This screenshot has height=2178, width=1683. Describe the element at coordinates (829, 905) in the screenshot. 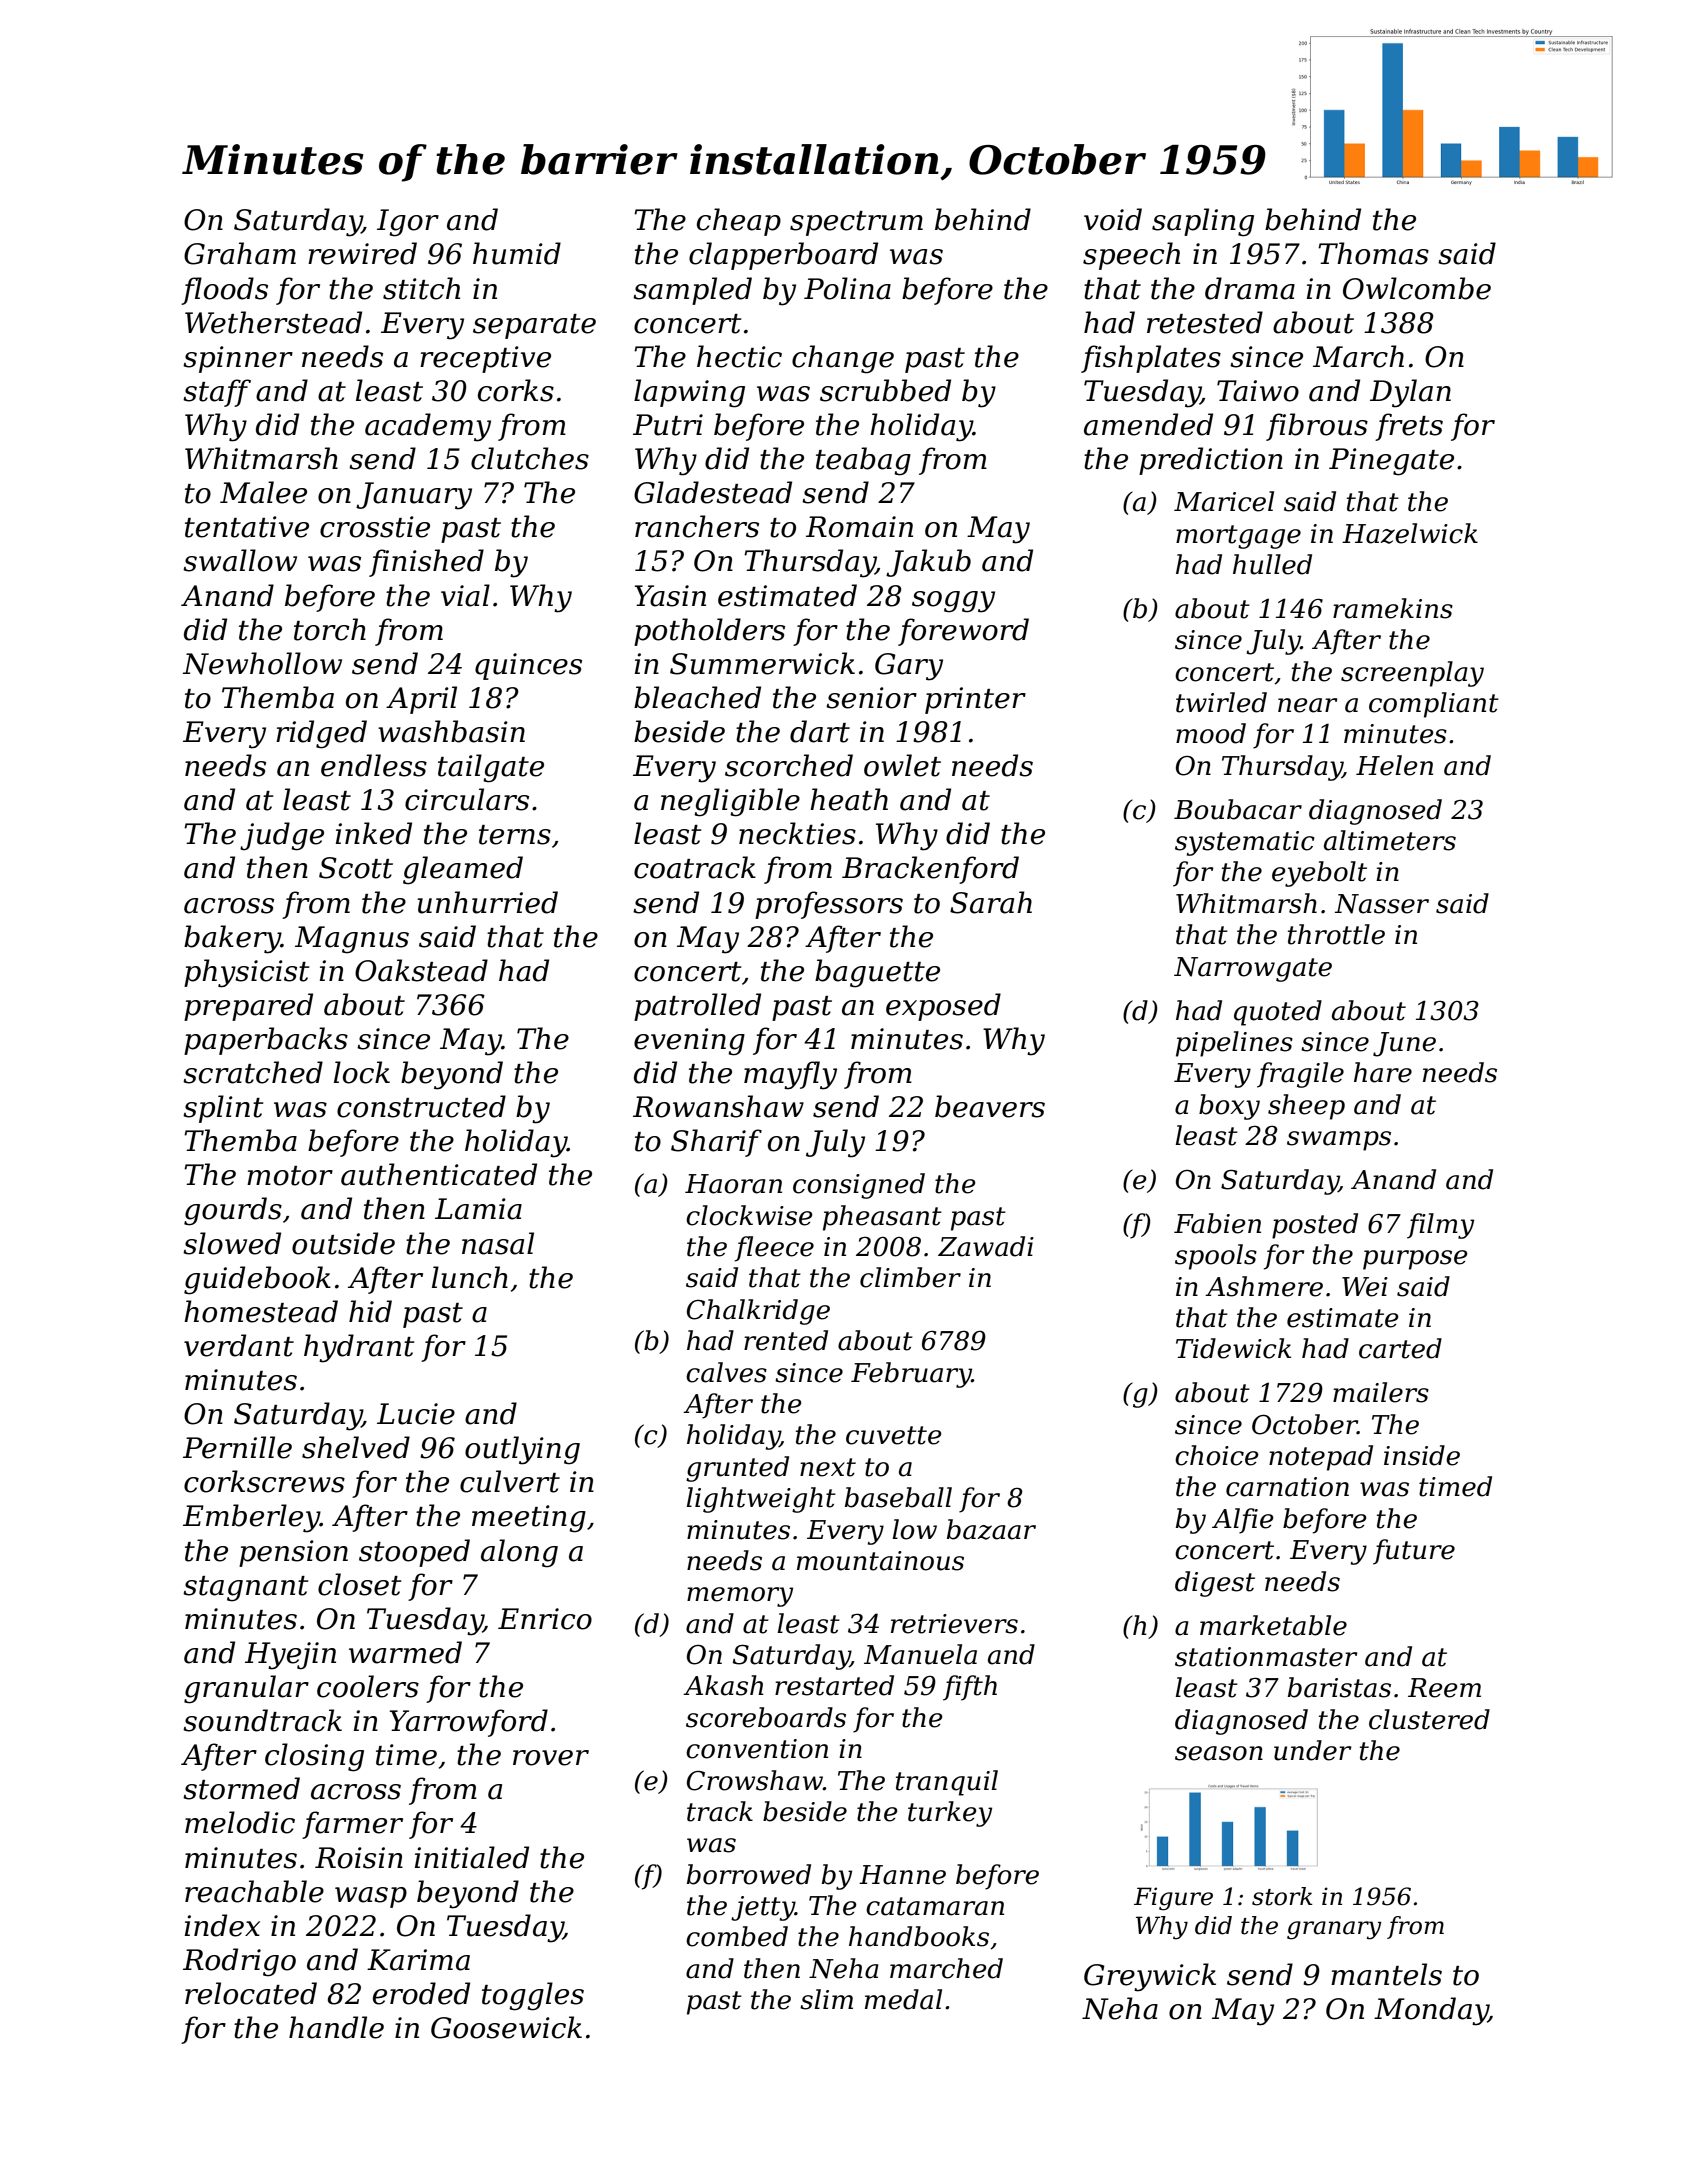

I see `professors` at that location.
